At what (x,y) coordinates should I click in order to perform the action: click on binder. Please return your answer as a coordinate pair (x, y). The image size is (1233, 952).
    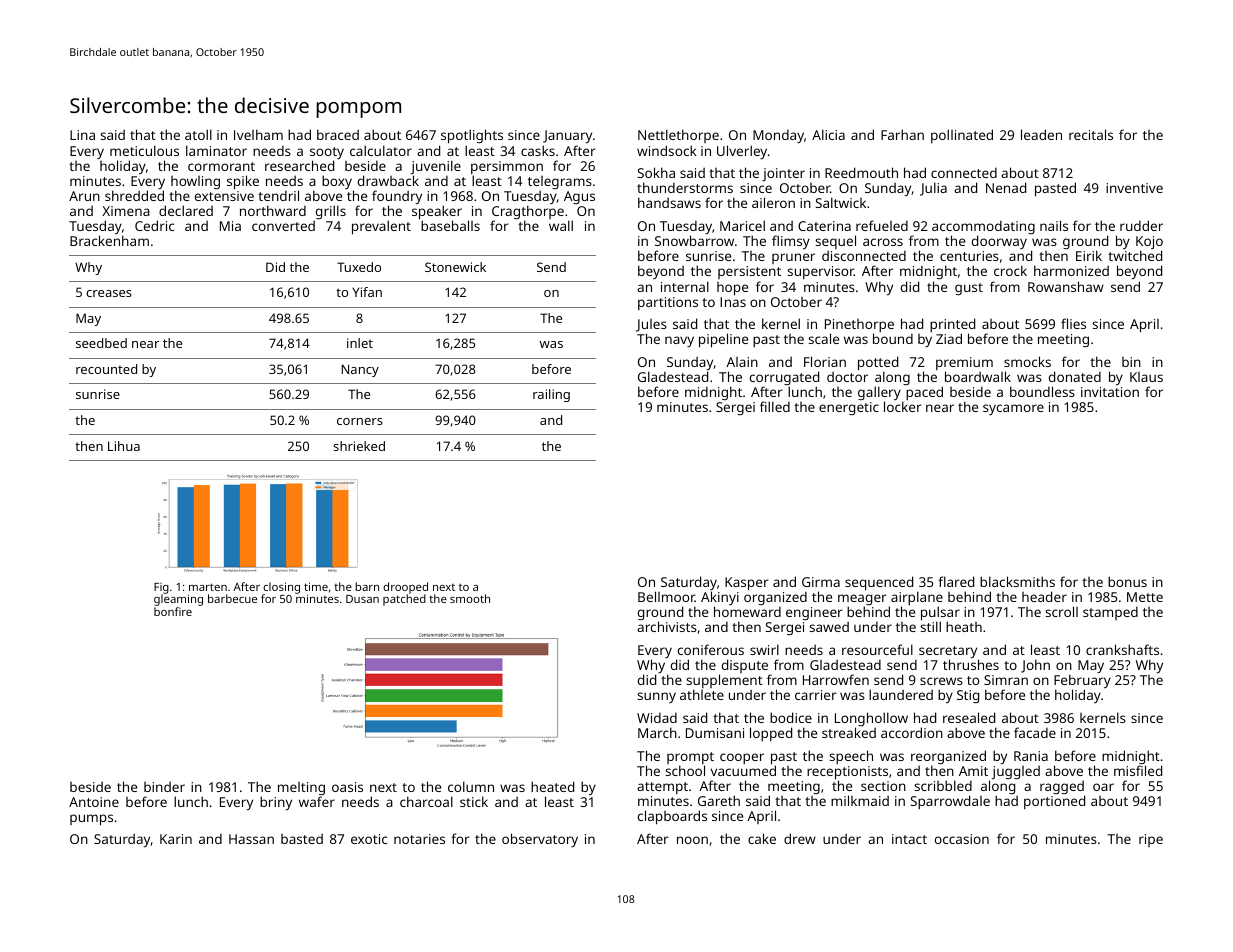
    Looking at the image, I should click on (164, 787).
